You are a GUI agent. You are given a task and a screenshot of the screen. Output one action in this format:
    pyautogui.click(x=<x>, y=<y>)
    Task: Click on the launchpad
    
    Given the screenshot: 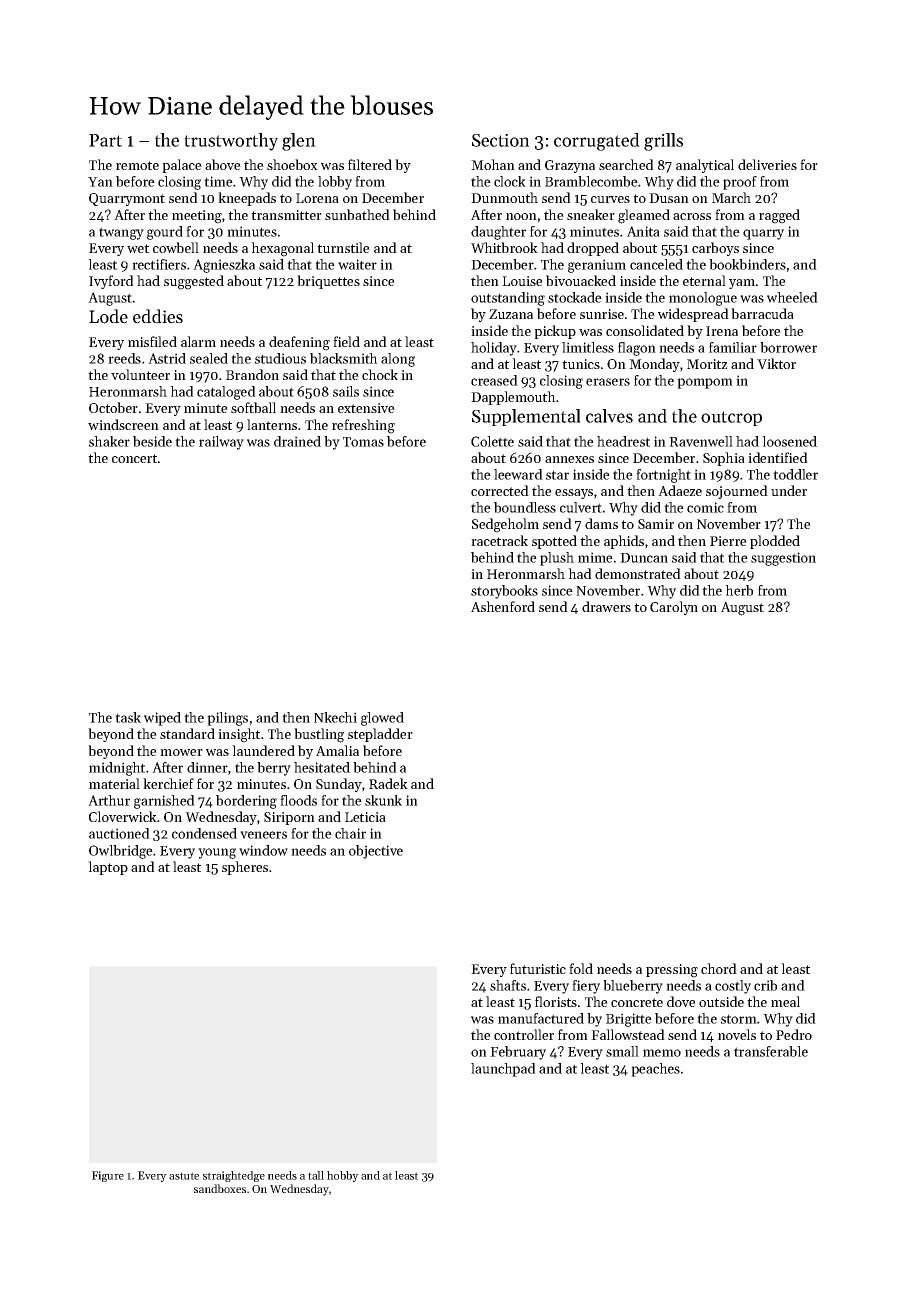 What is the action you would take?
    pyautogui.click(x=503, y=1070)
